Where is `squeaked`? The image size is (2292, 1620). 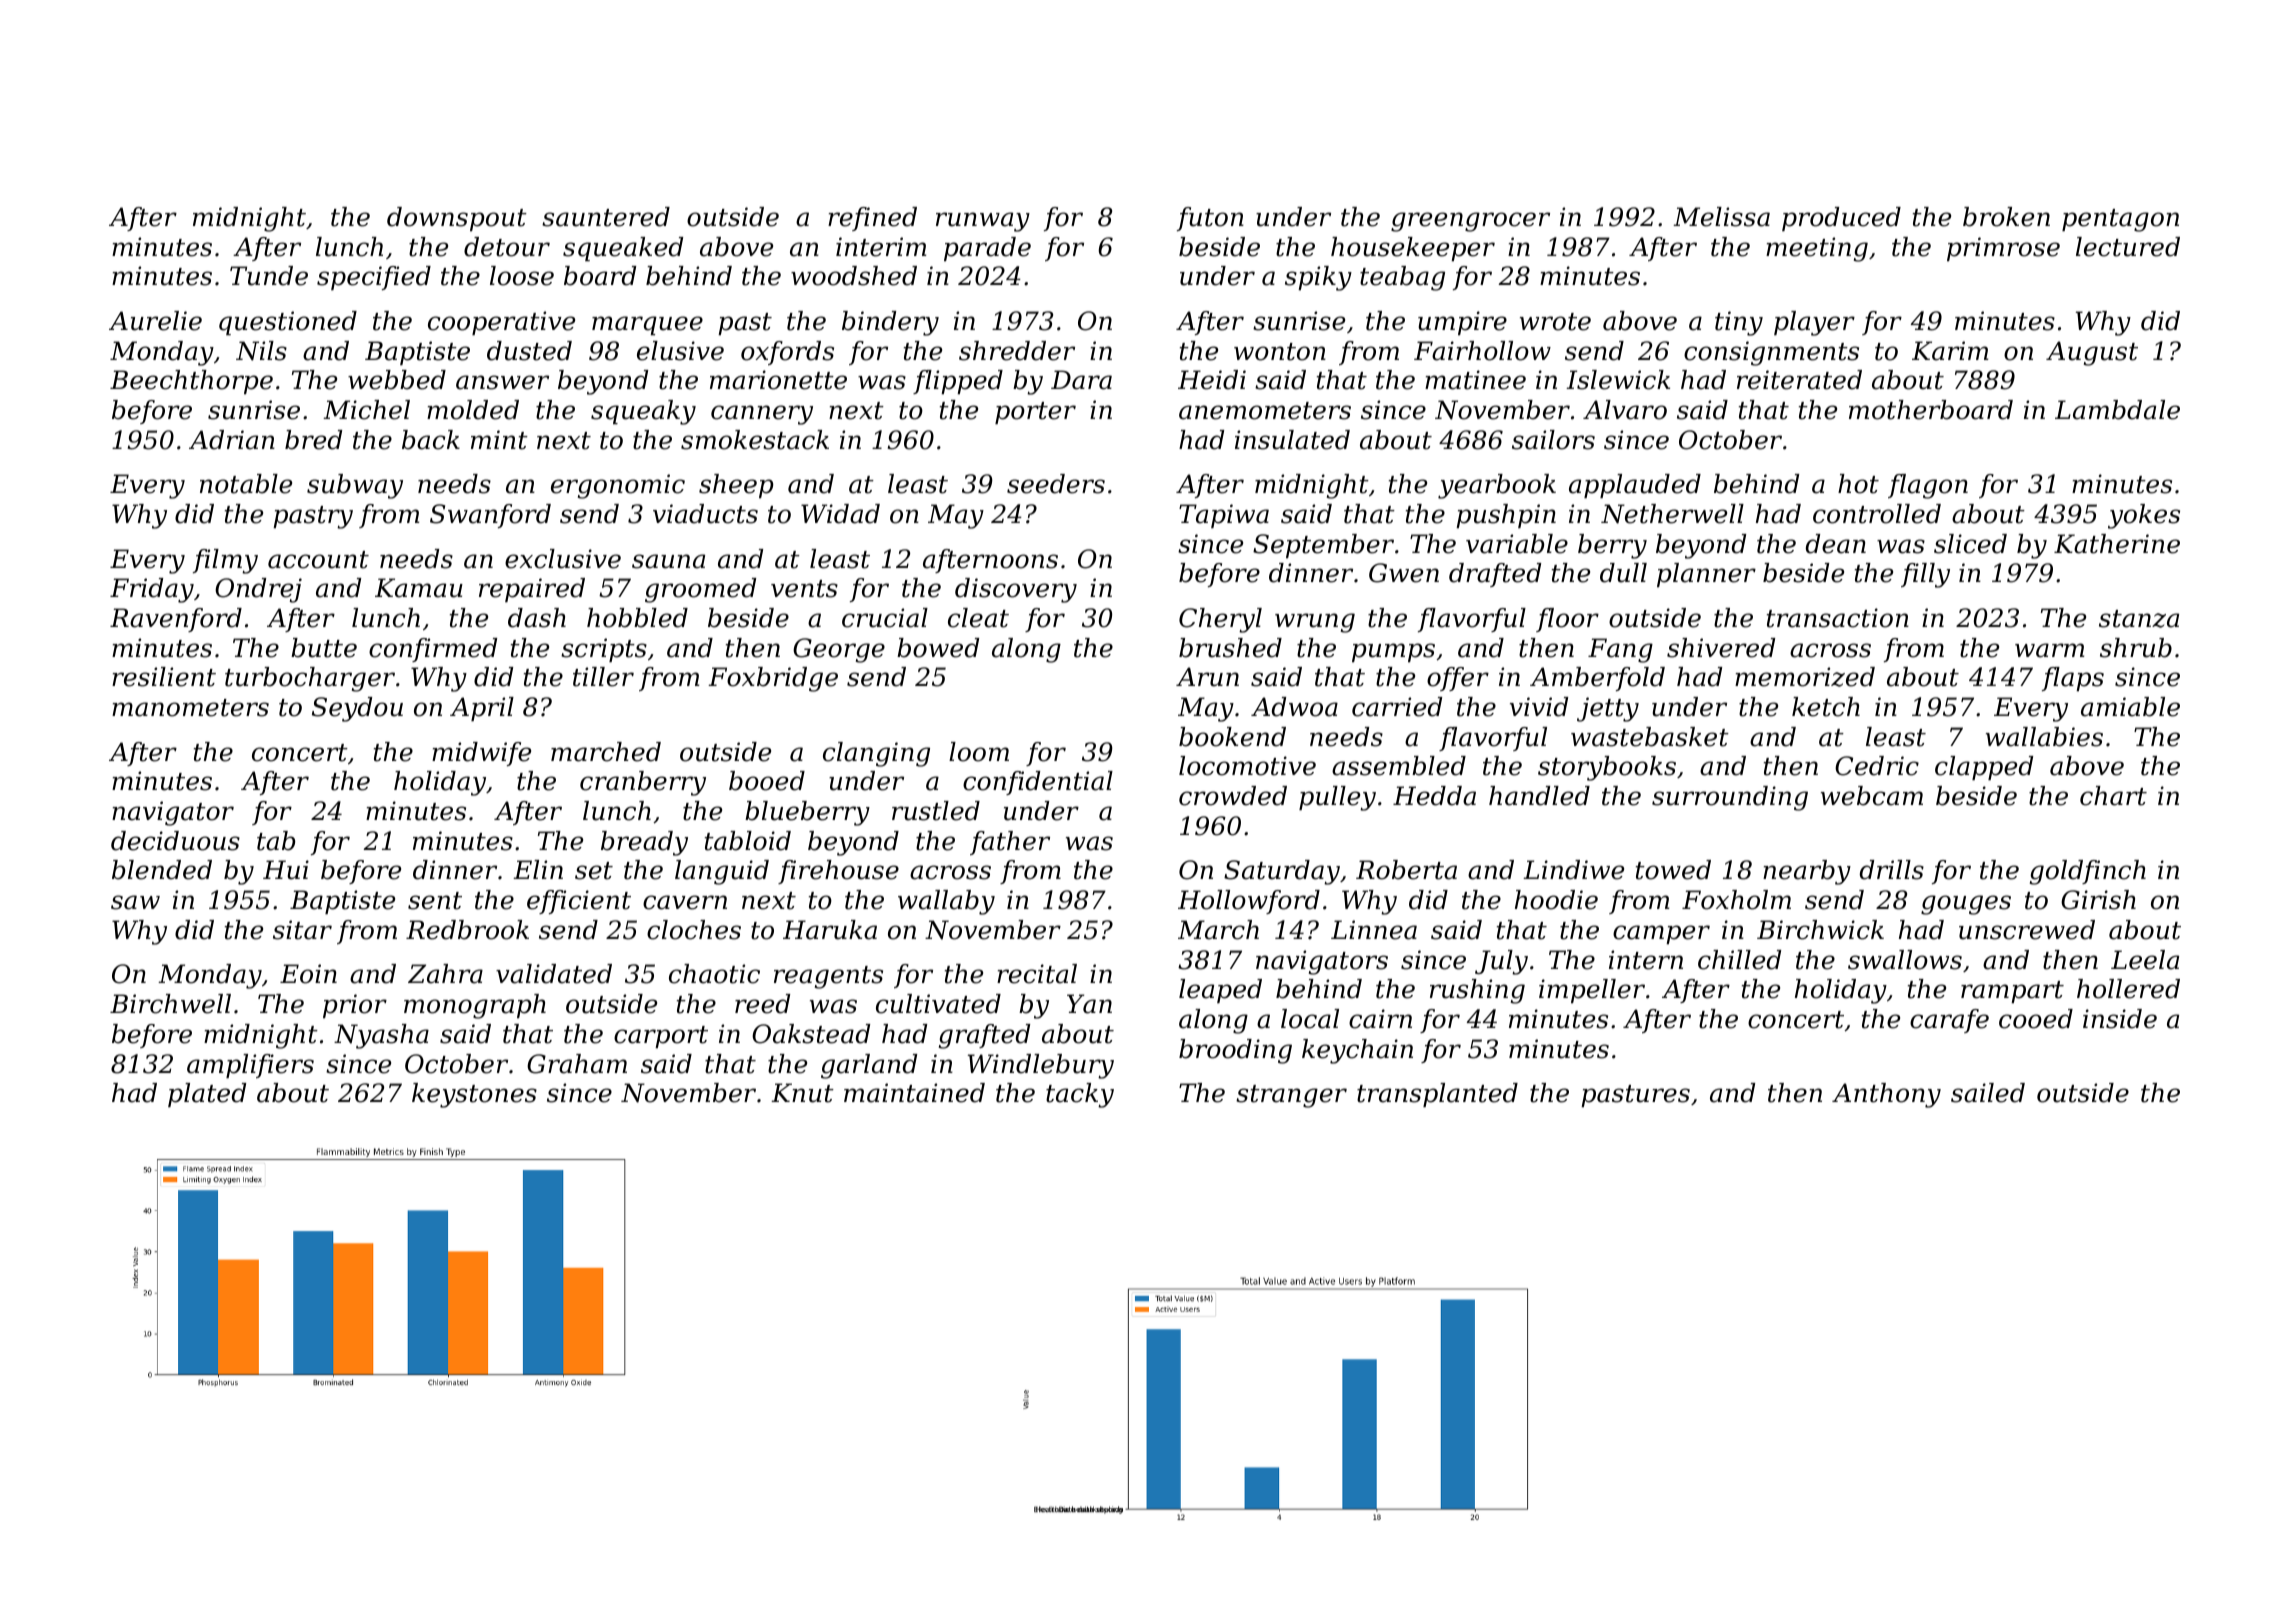
squeaked is located at coordinates (623, 249).
